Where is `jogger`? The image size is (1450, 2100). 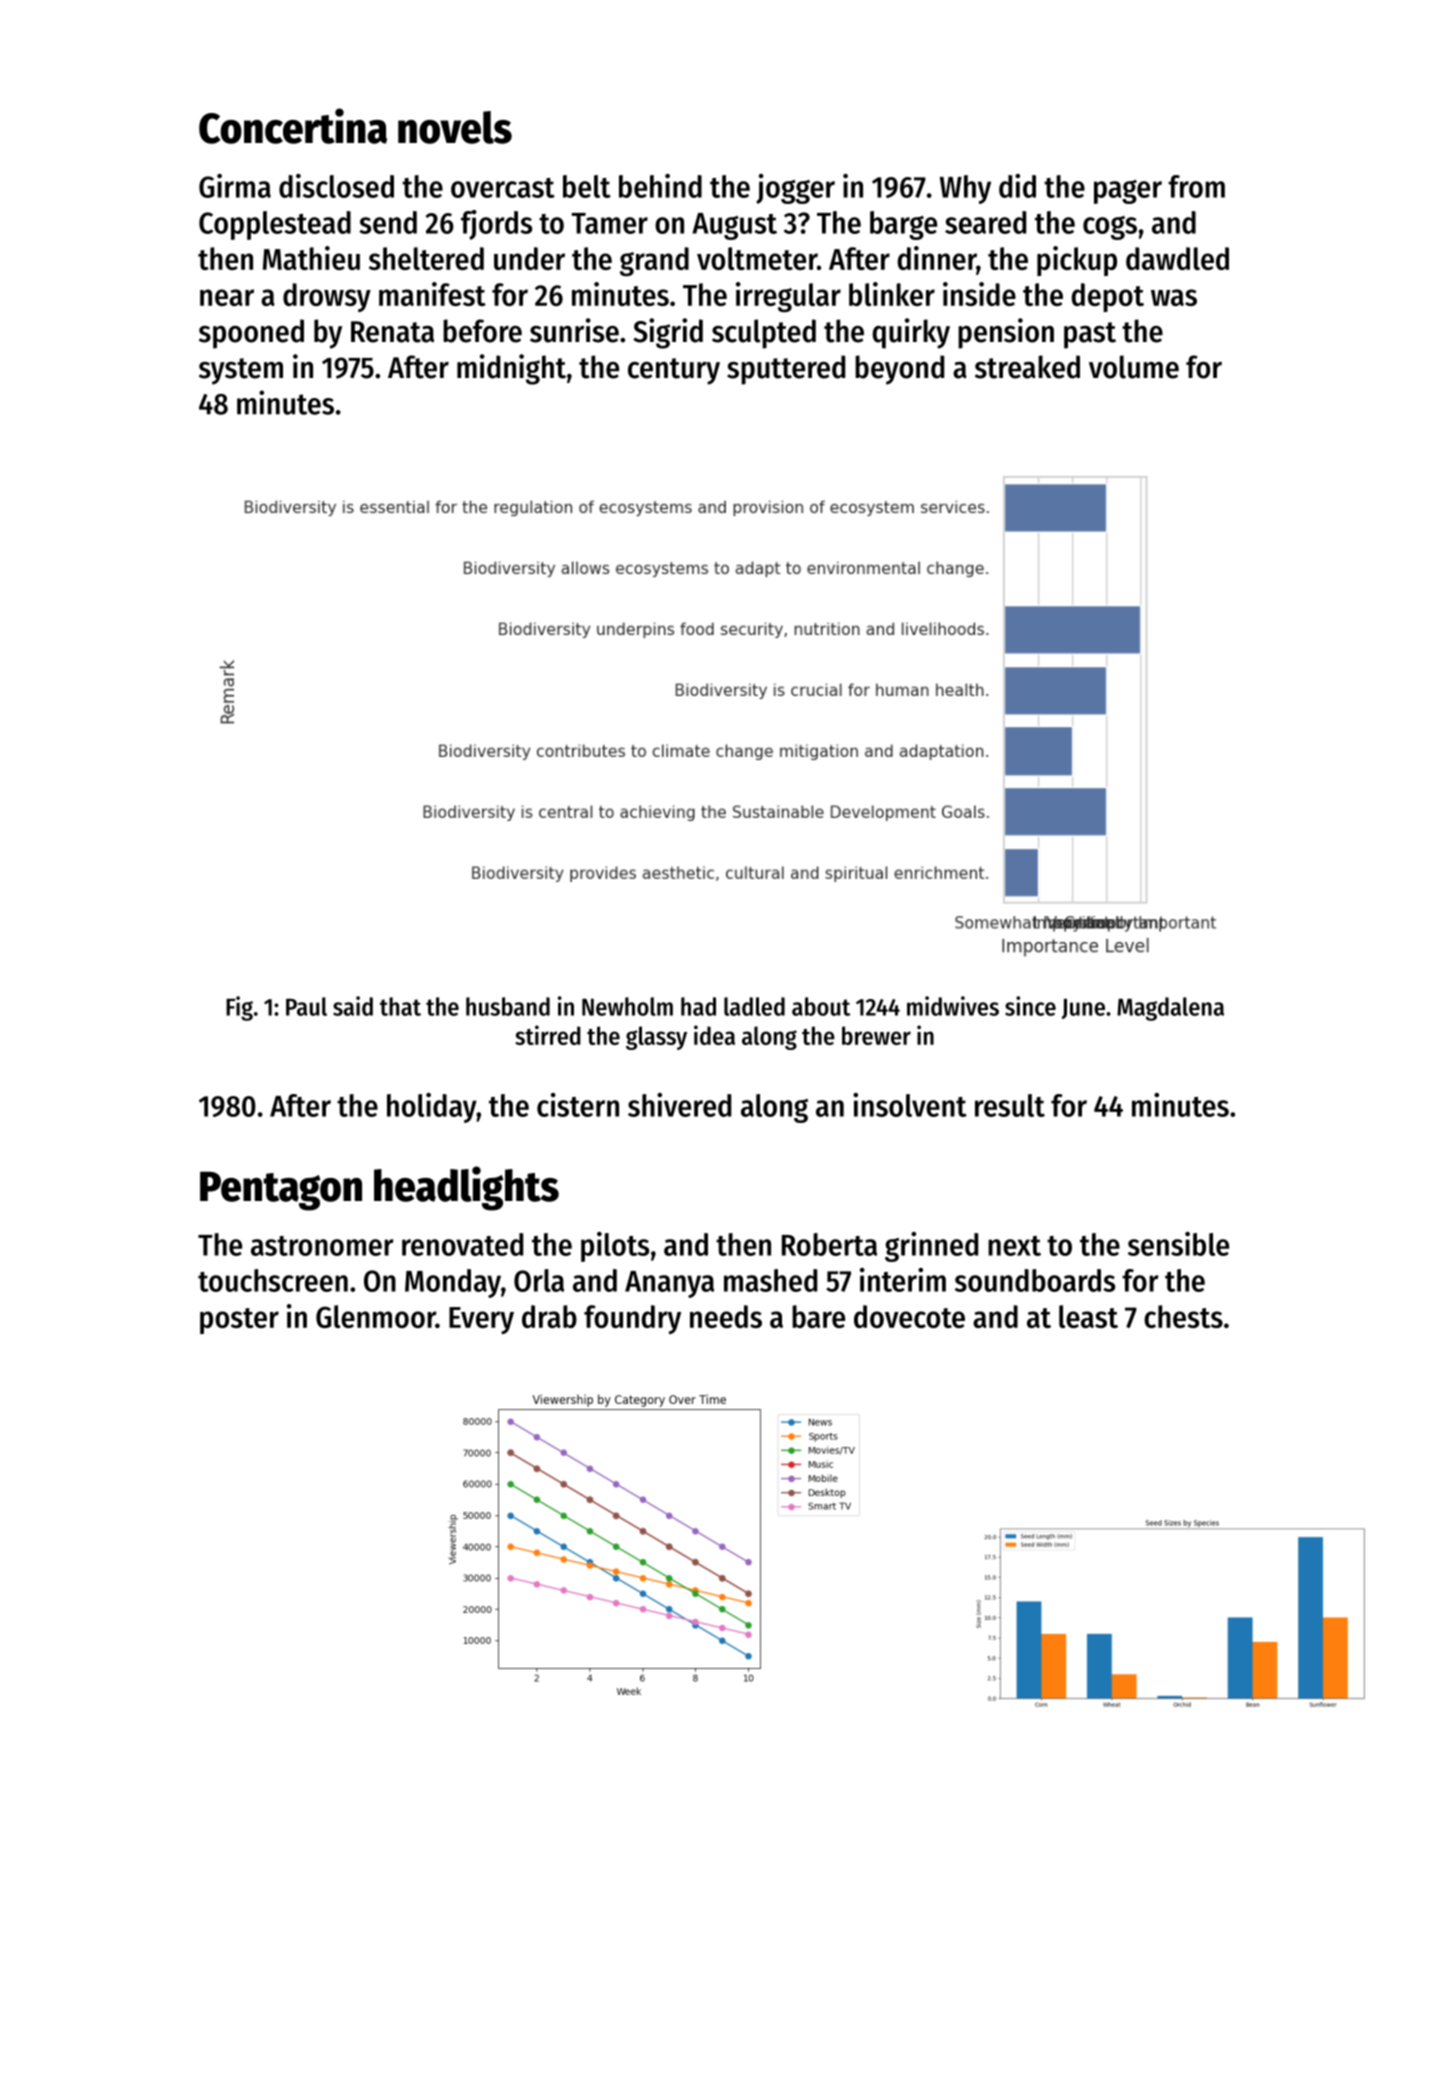 jogger is located at coordinates (795, 189).
